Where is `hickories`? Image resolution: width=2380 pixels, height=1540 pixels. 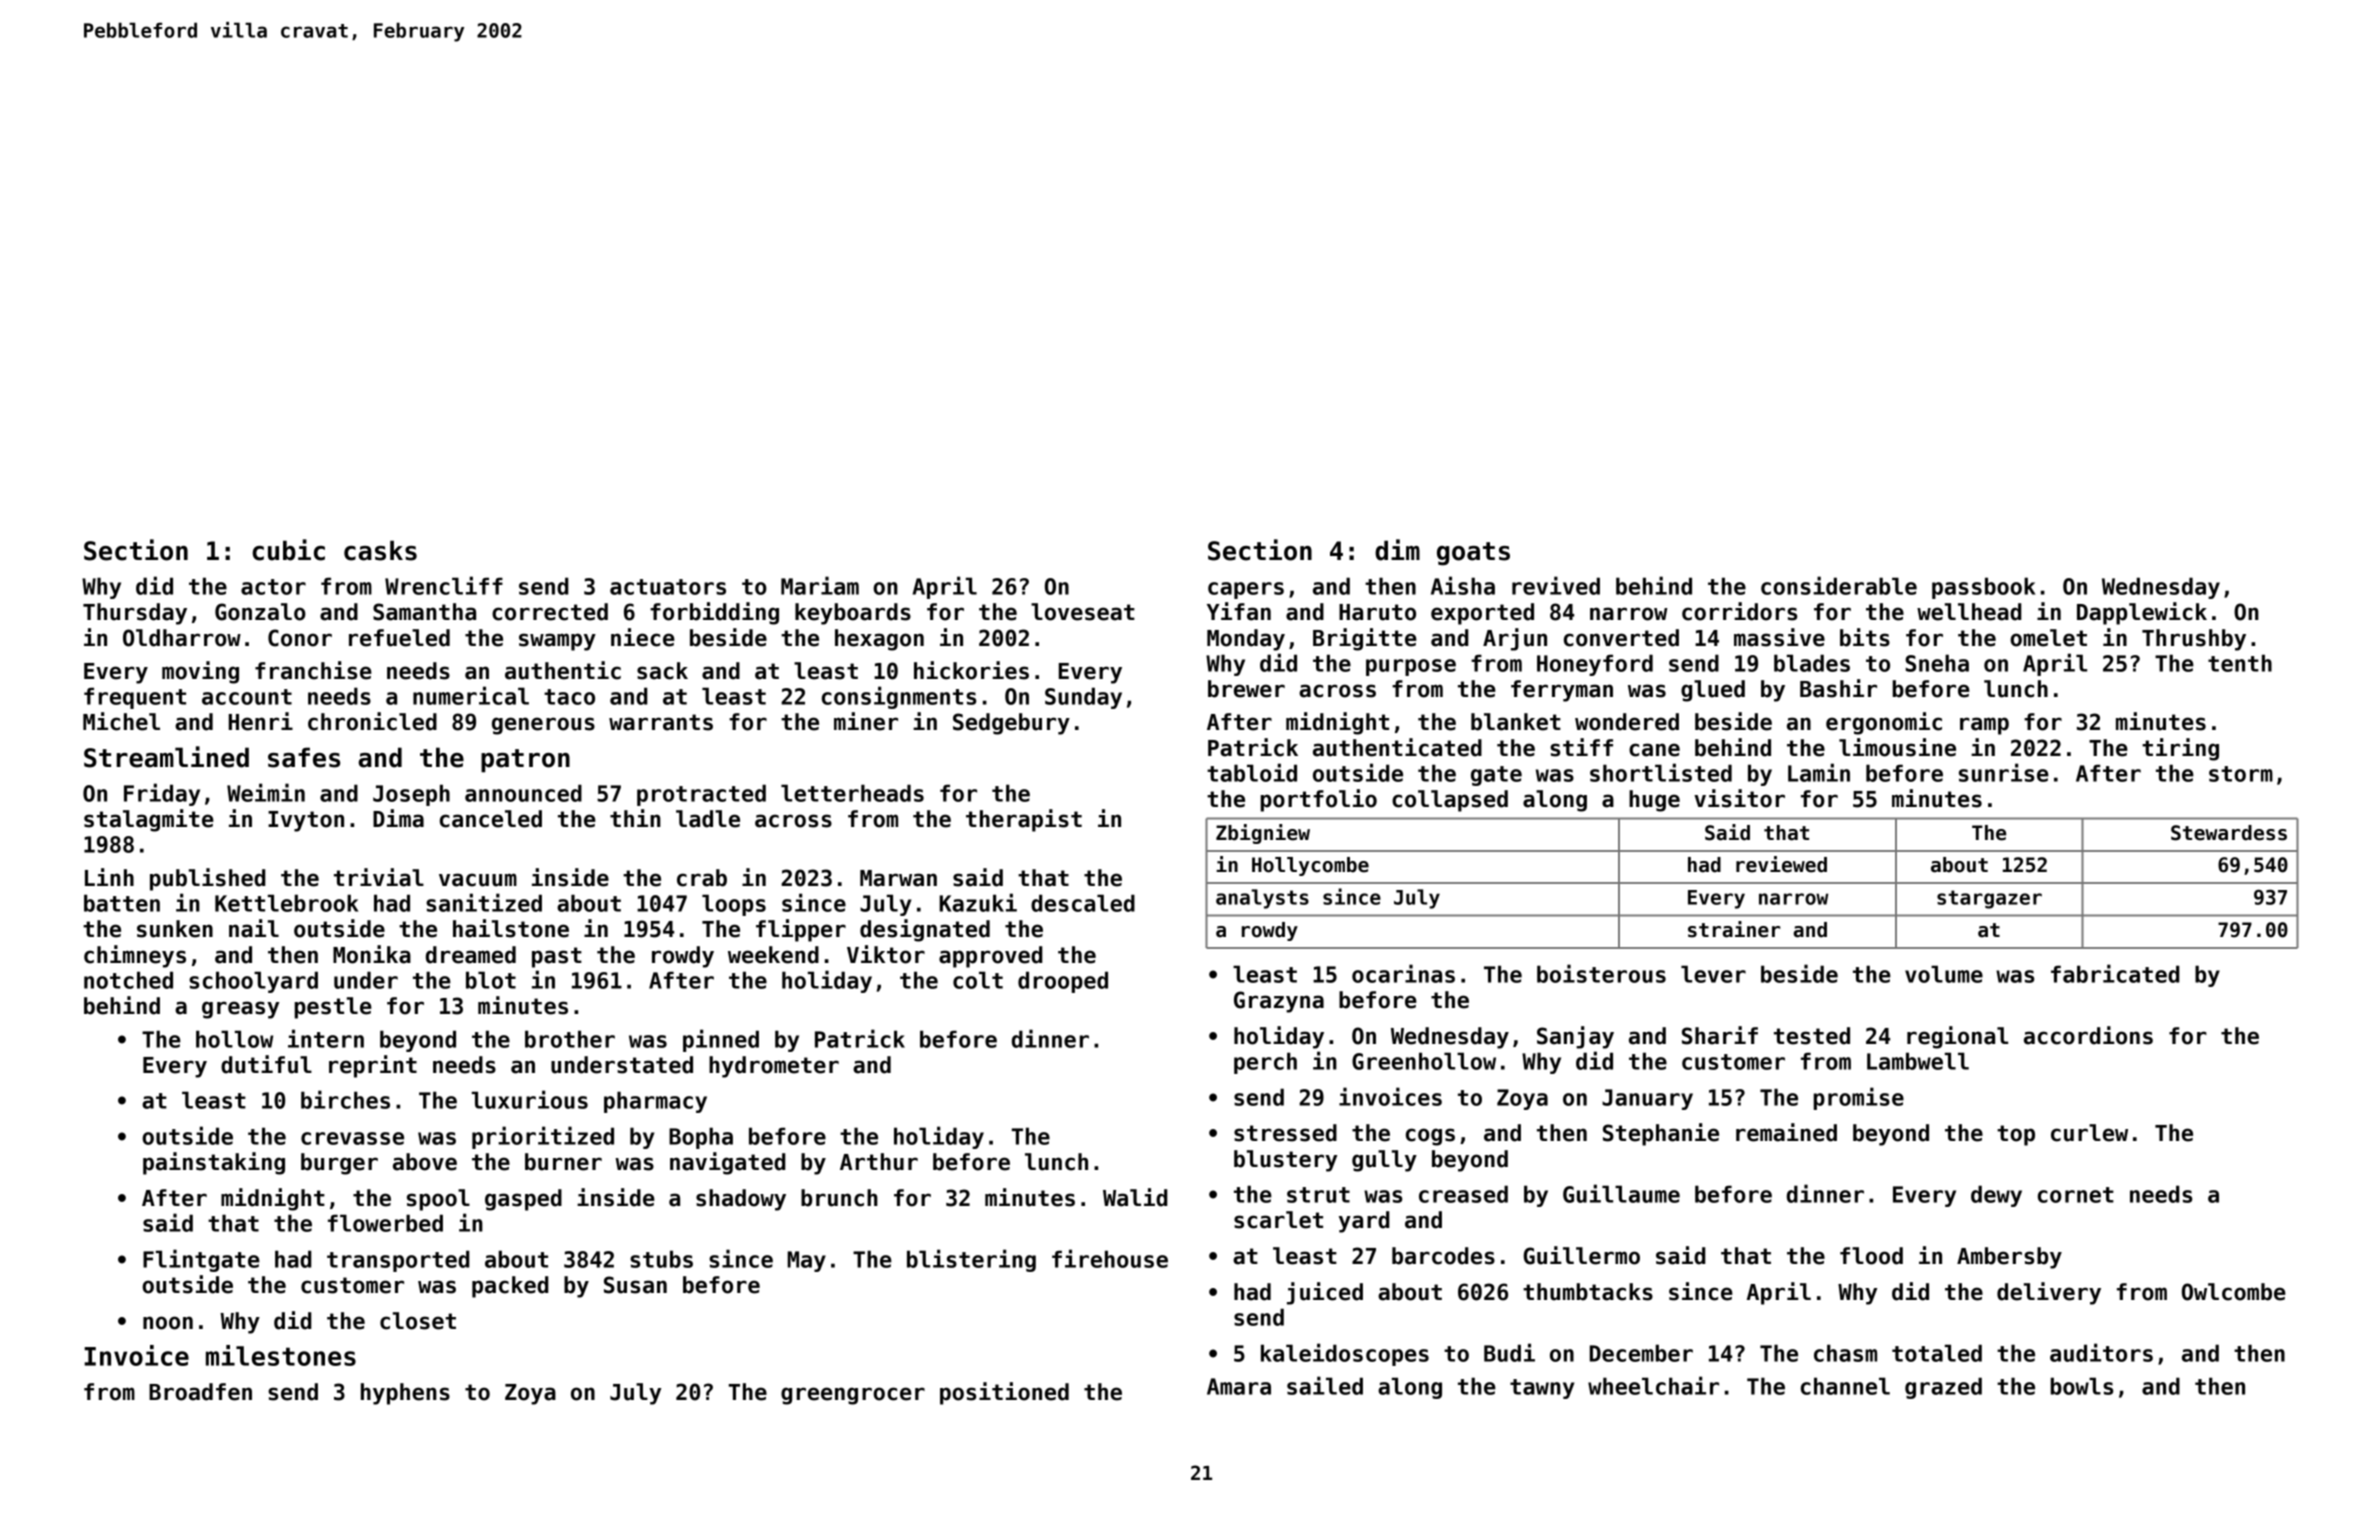 hickories is located at coordinates (971, 670).
